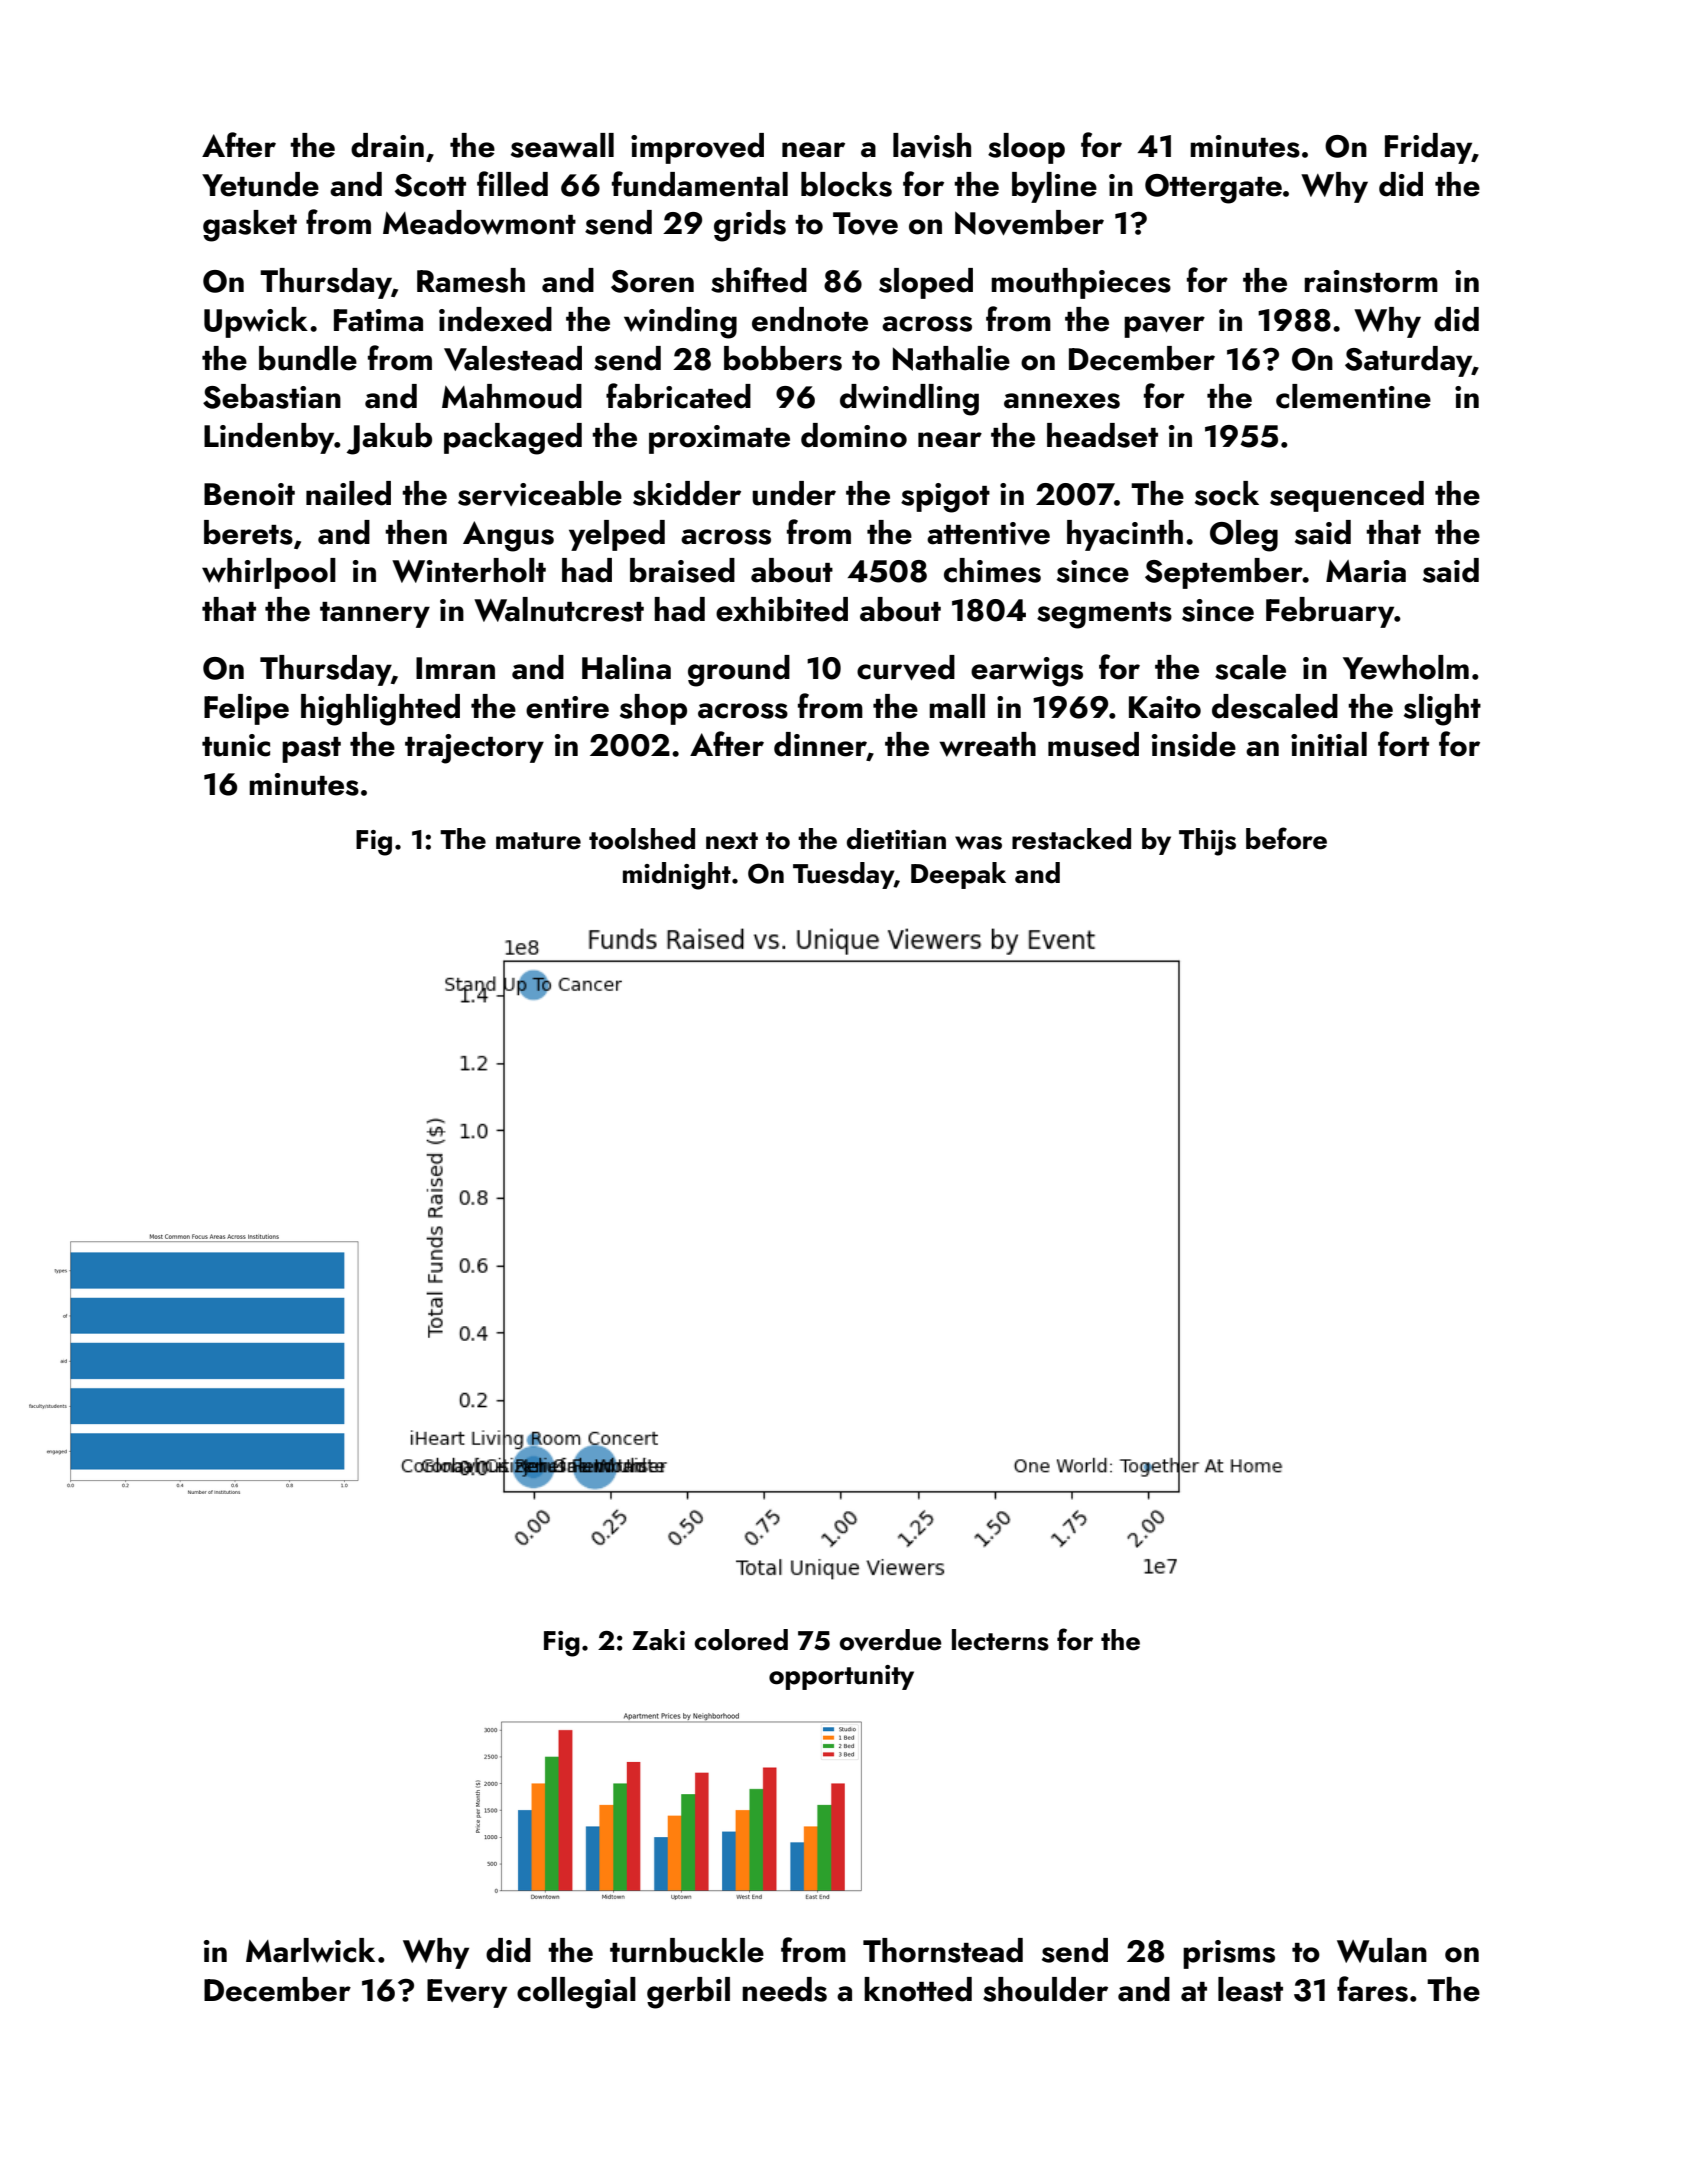  Describe the element at coordinates (1213, 189) in the screenshot. I see `Ottergate` at that location.
